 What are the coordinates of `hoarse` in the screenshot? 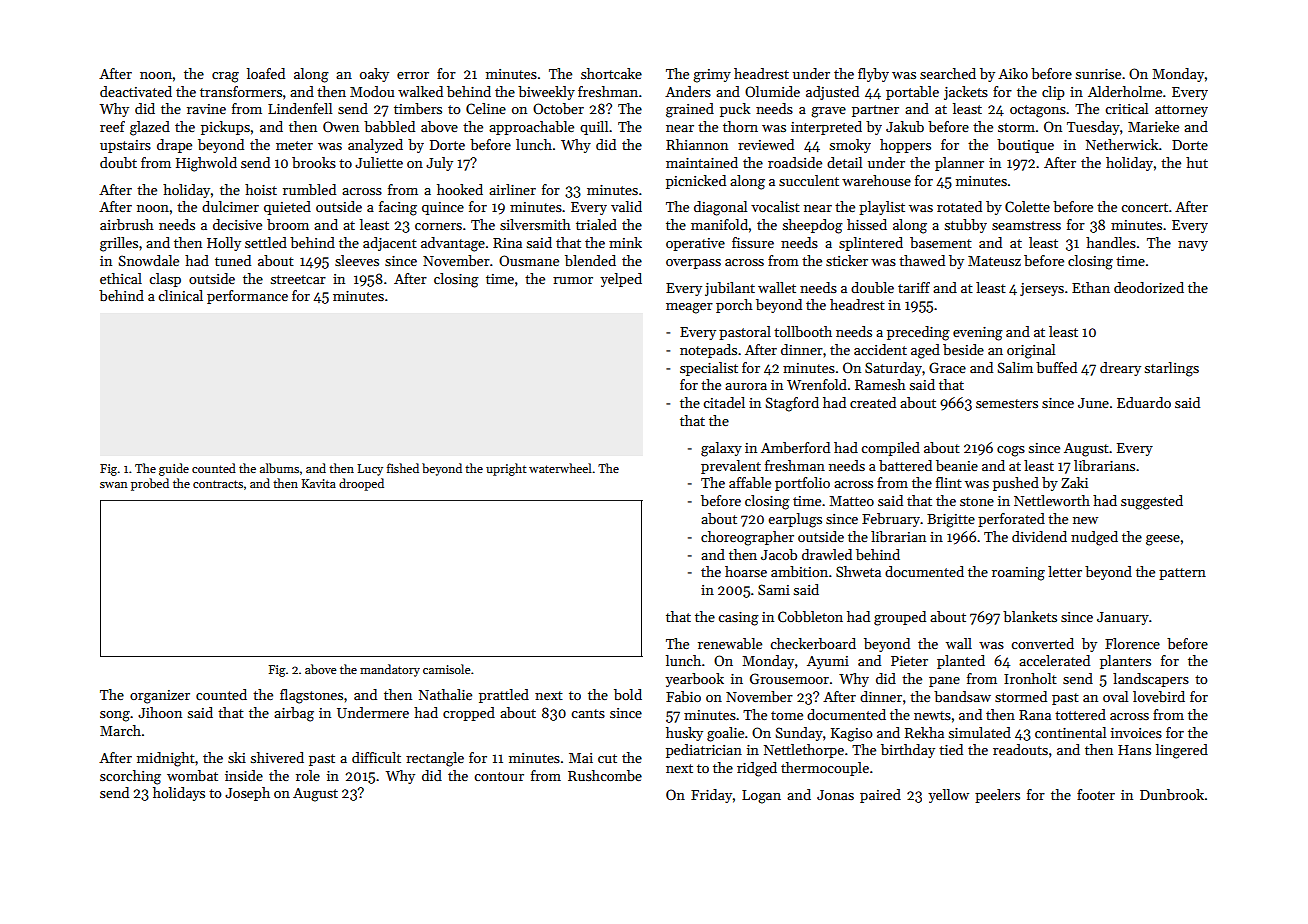 It's located at (746, 571).
